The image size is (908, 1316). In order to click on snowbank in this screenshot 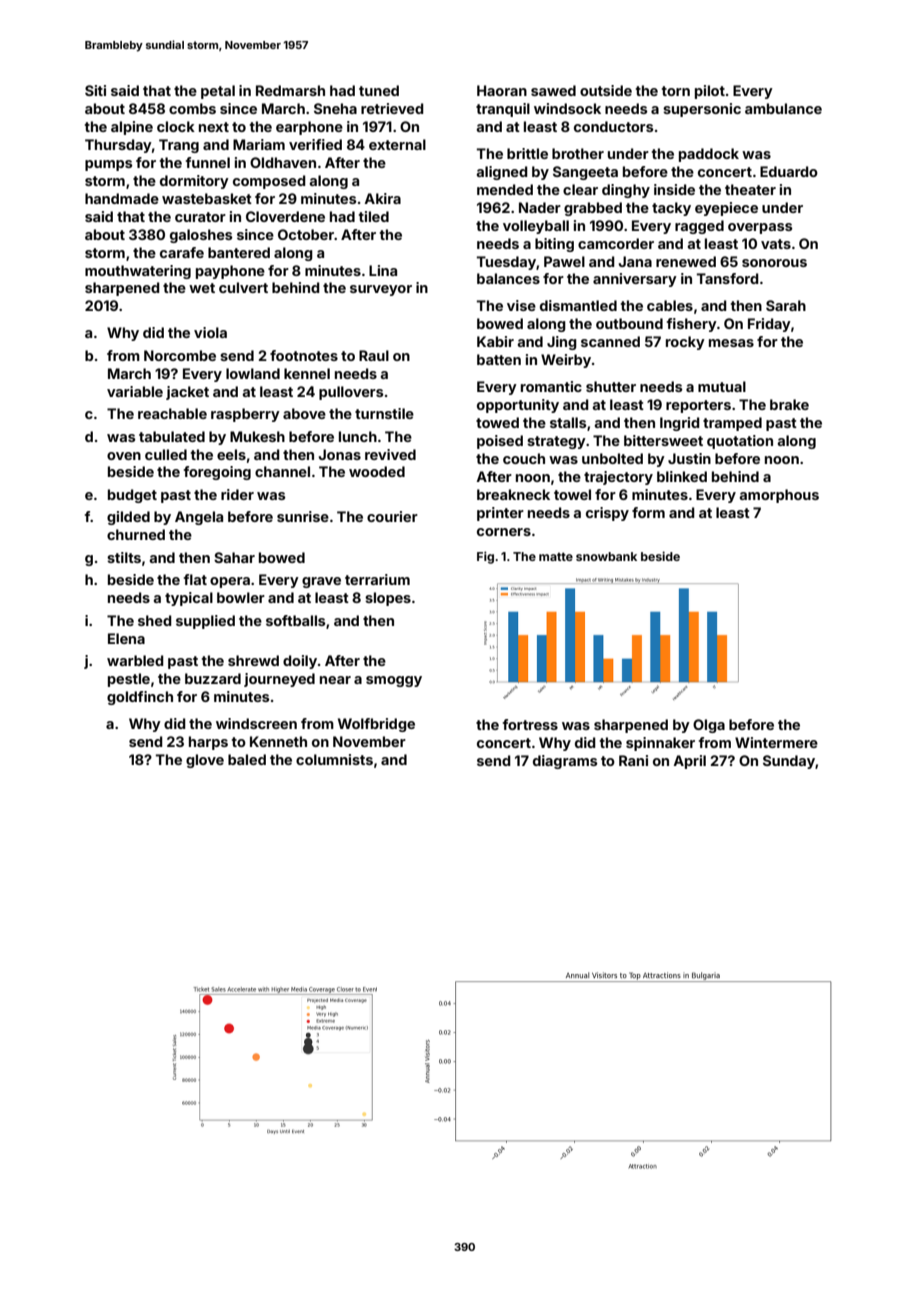, I will do `click(606, 556)`.
